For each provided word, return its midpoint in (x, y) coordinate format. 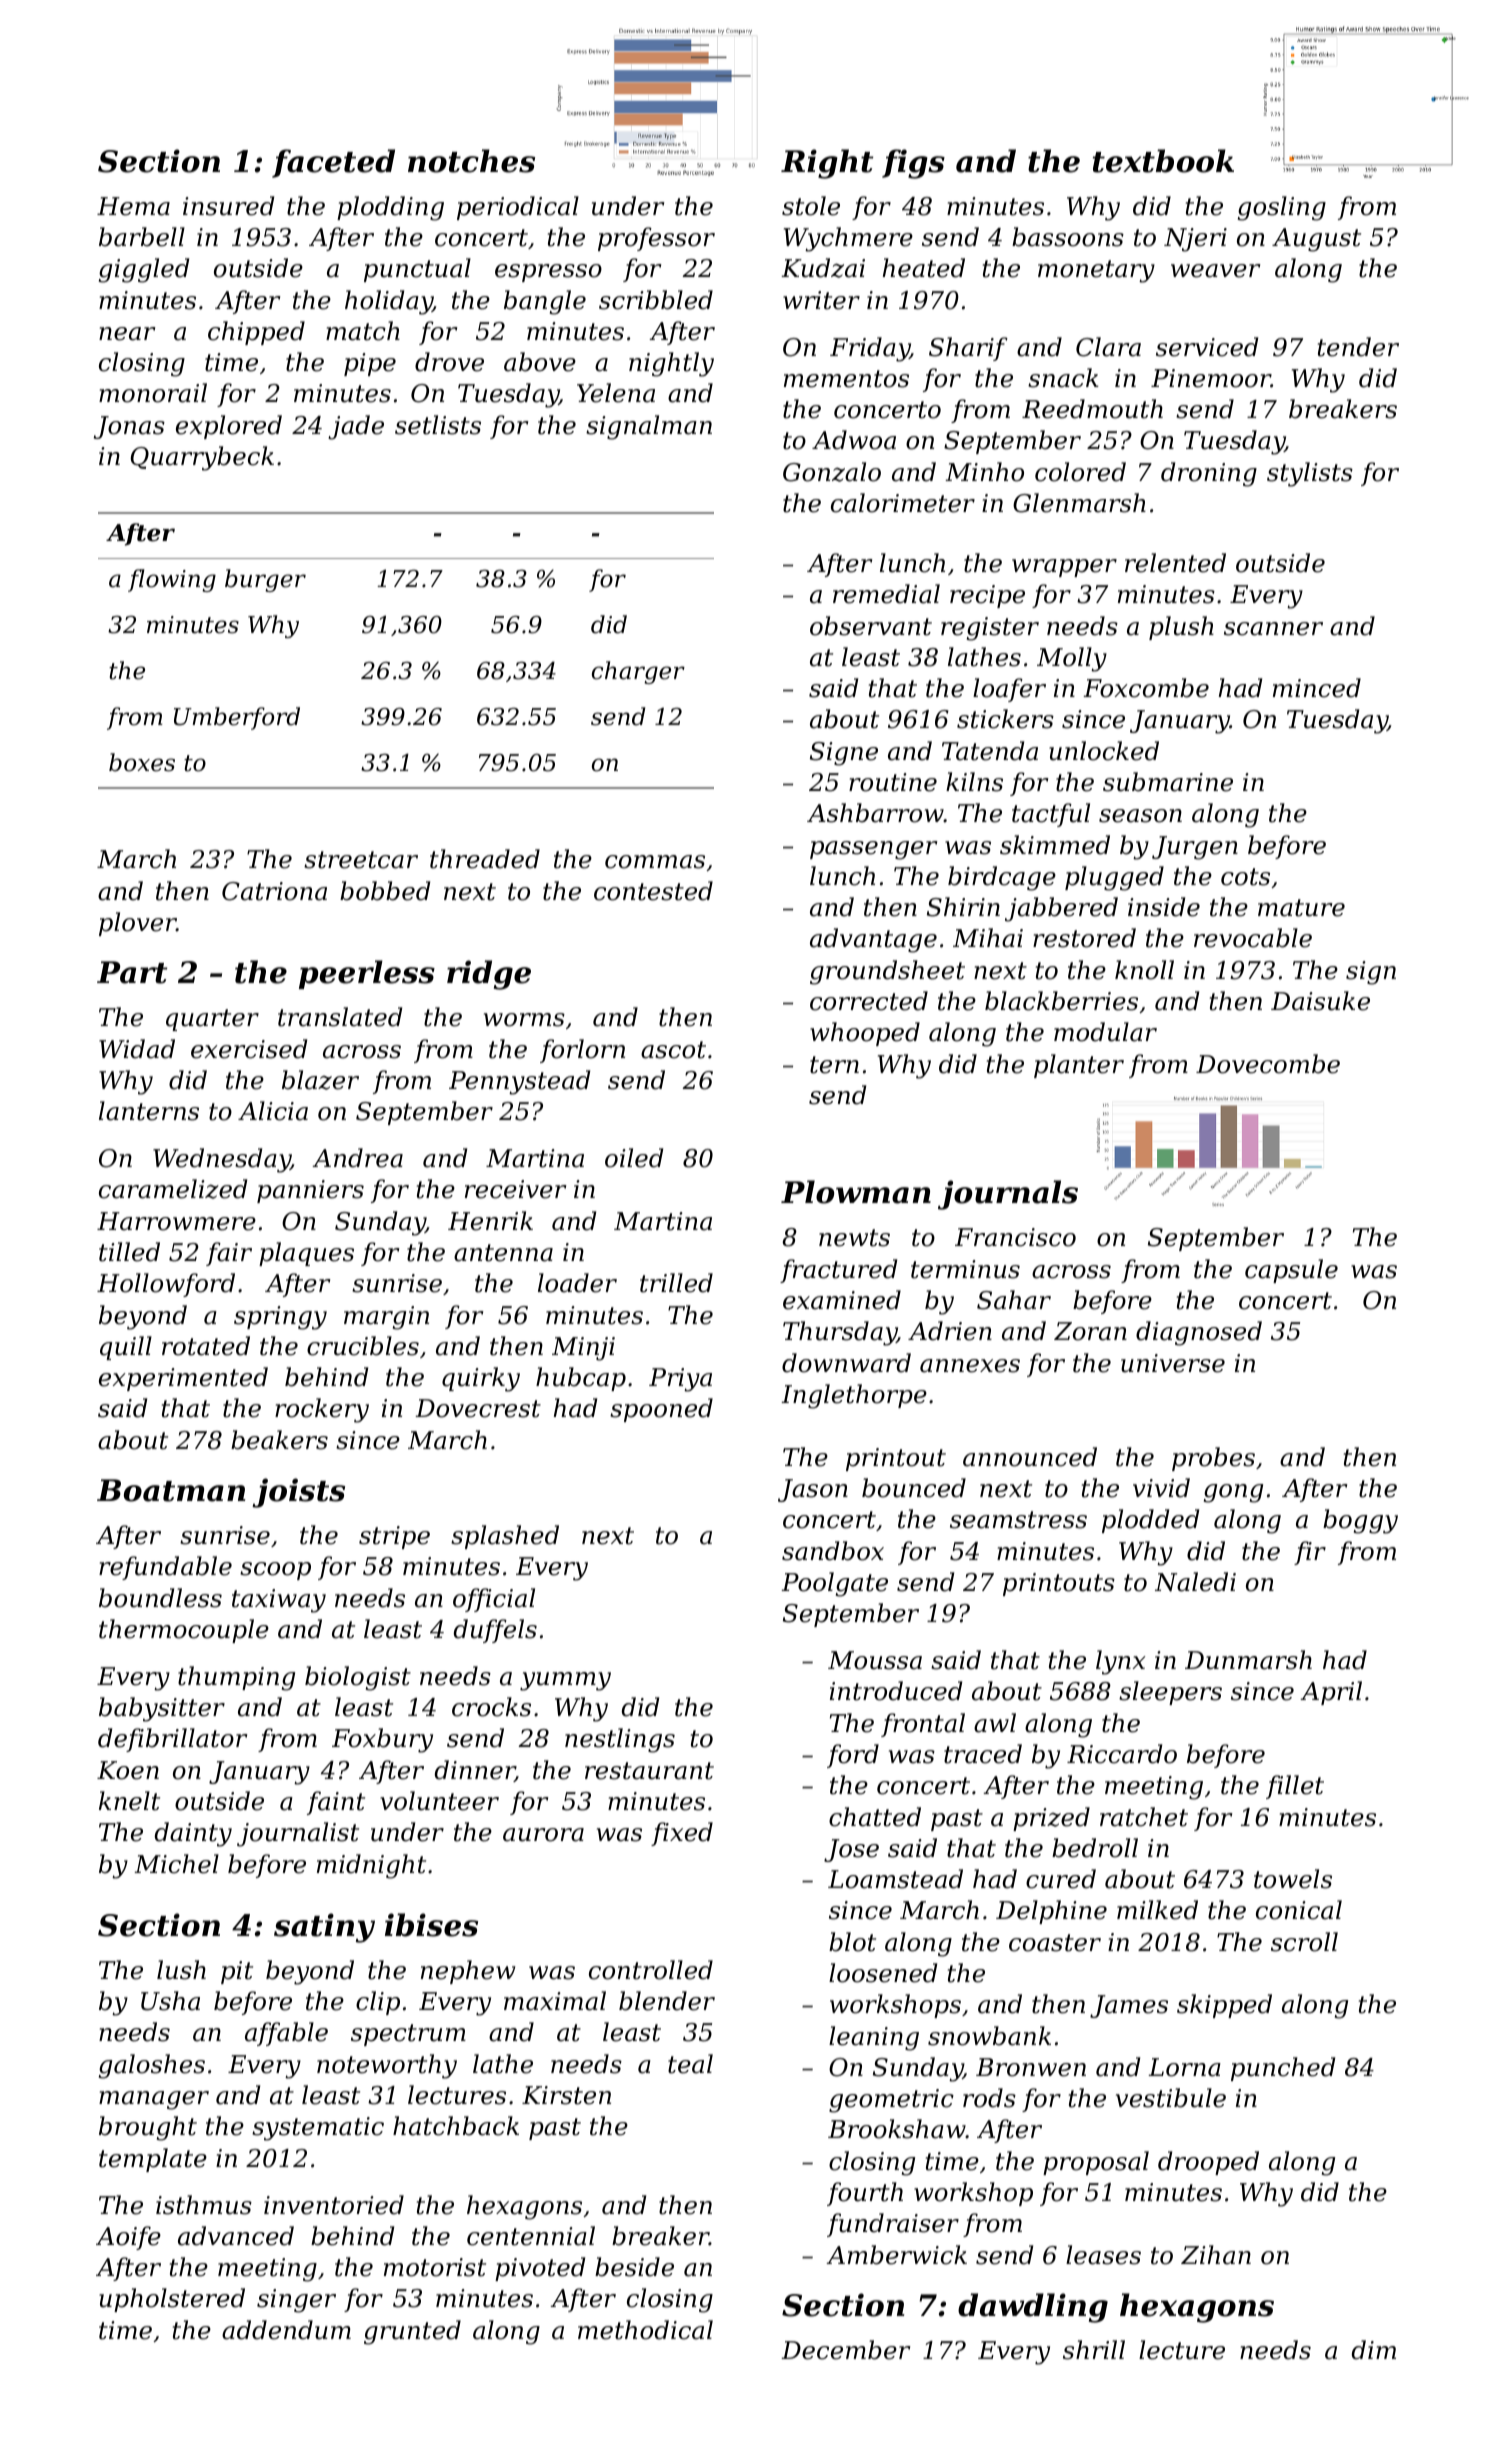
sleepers (1170, 1693)
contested (653, 891)
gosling (1282, 208)
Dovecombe (1268, 1064)
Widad (137, 1049)
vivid (1161, 1488)
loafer (1009, 690)
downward (846, 1363)
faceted (333, 163)
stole (811, 206)
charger (638, 672)
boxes (142, 762)
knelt (129, 1801)
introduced (896, 1691)
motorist (435, 2267)
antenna (503, 1253)
